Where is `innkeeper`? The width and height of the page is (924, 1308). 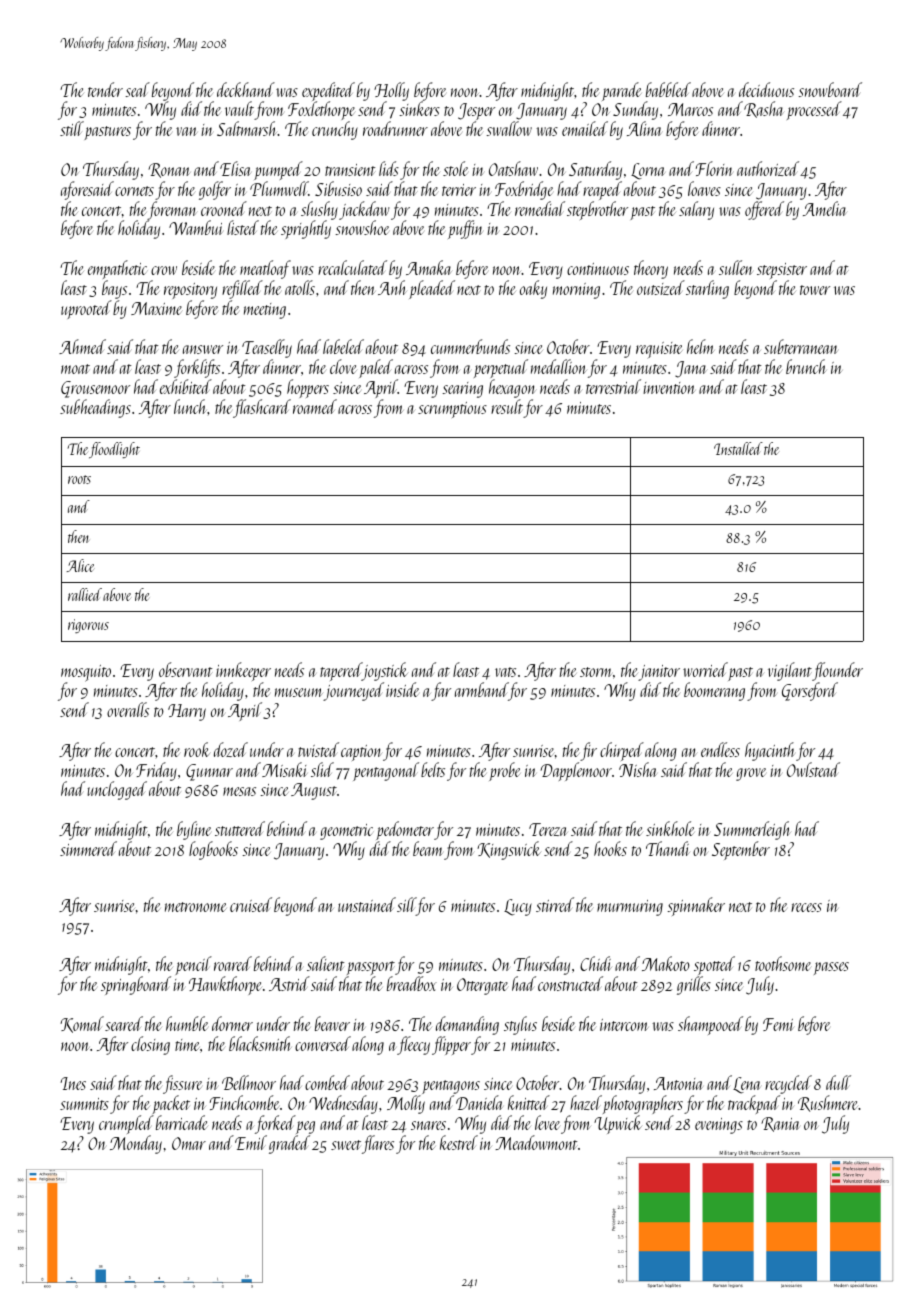
innkeeper is located at coordinates (243, 672).
